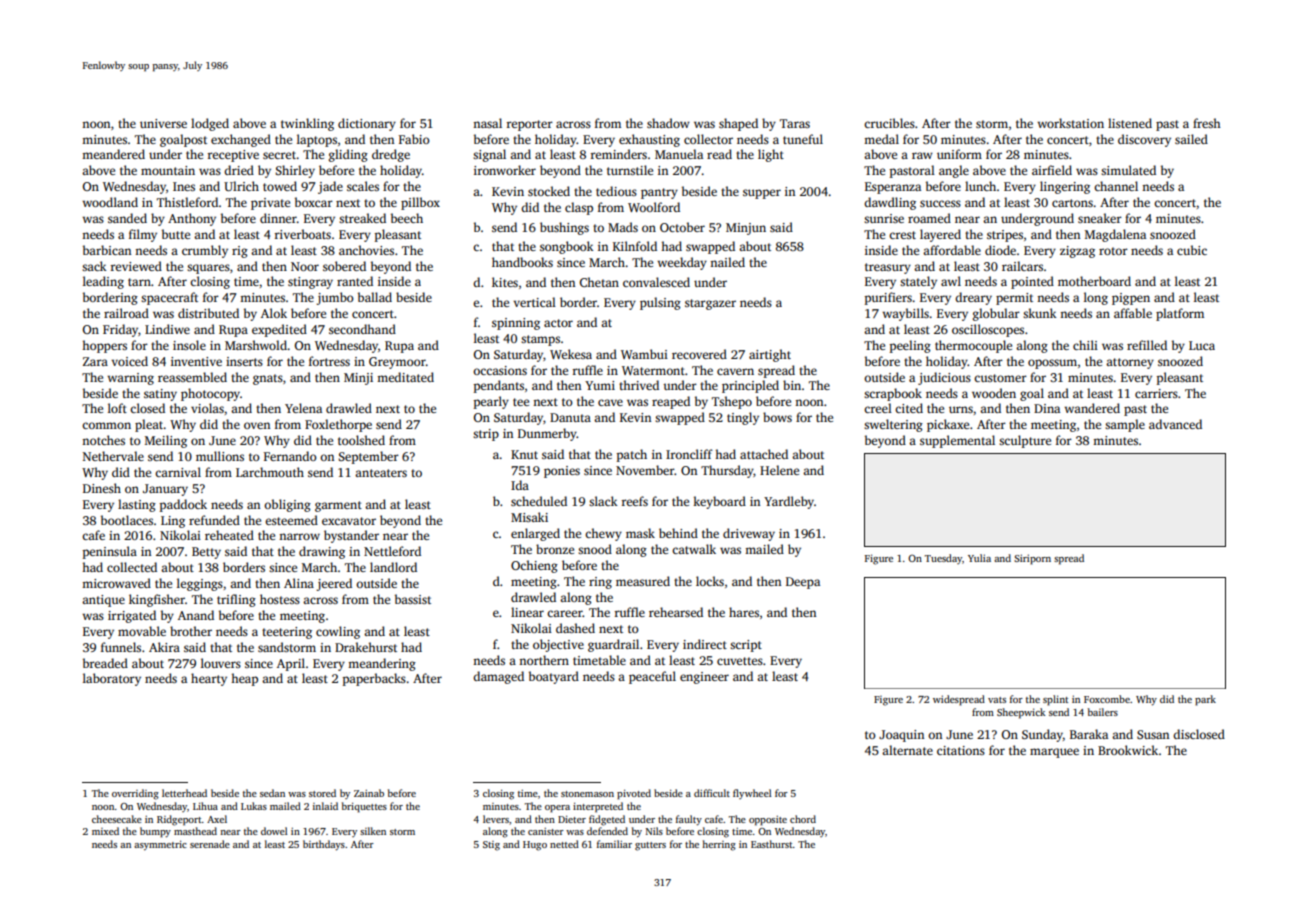  What do you see at coordinates (407, 218) in the image?
I see `beech` at bounding box center [407, 218].
